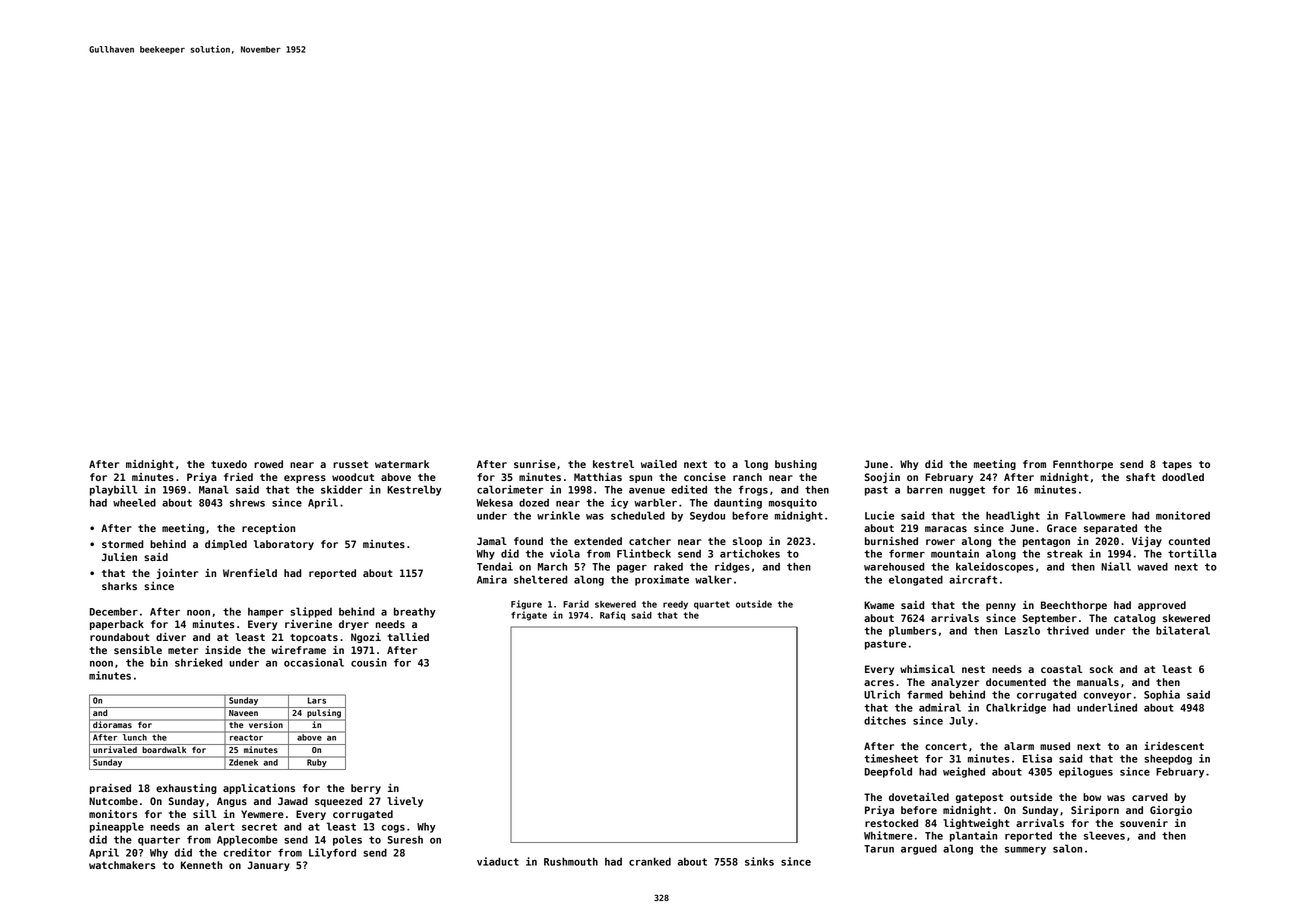  I want to click on sloop, so click(747, 542).
